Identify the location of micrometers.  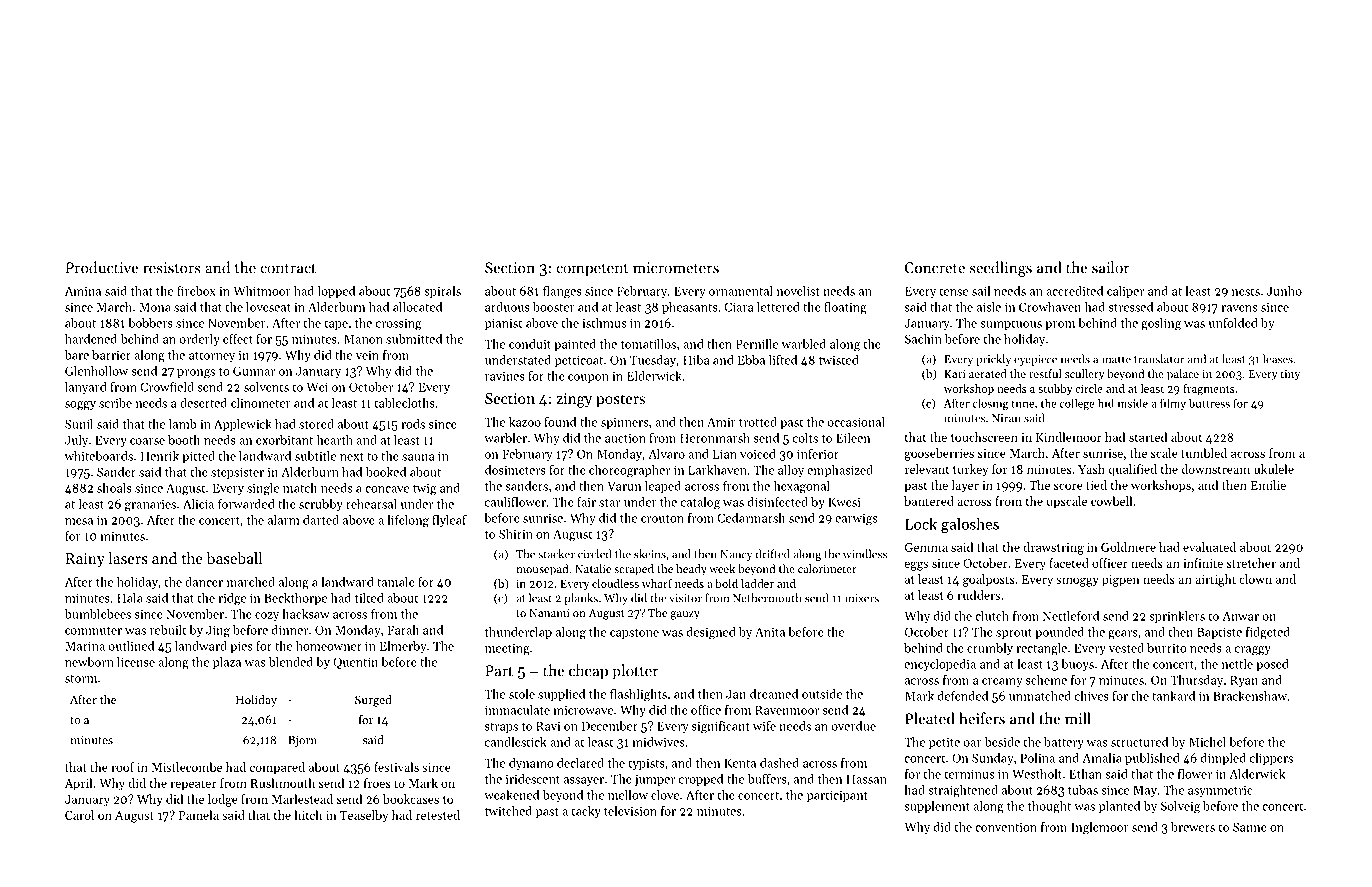
(676, 268).
